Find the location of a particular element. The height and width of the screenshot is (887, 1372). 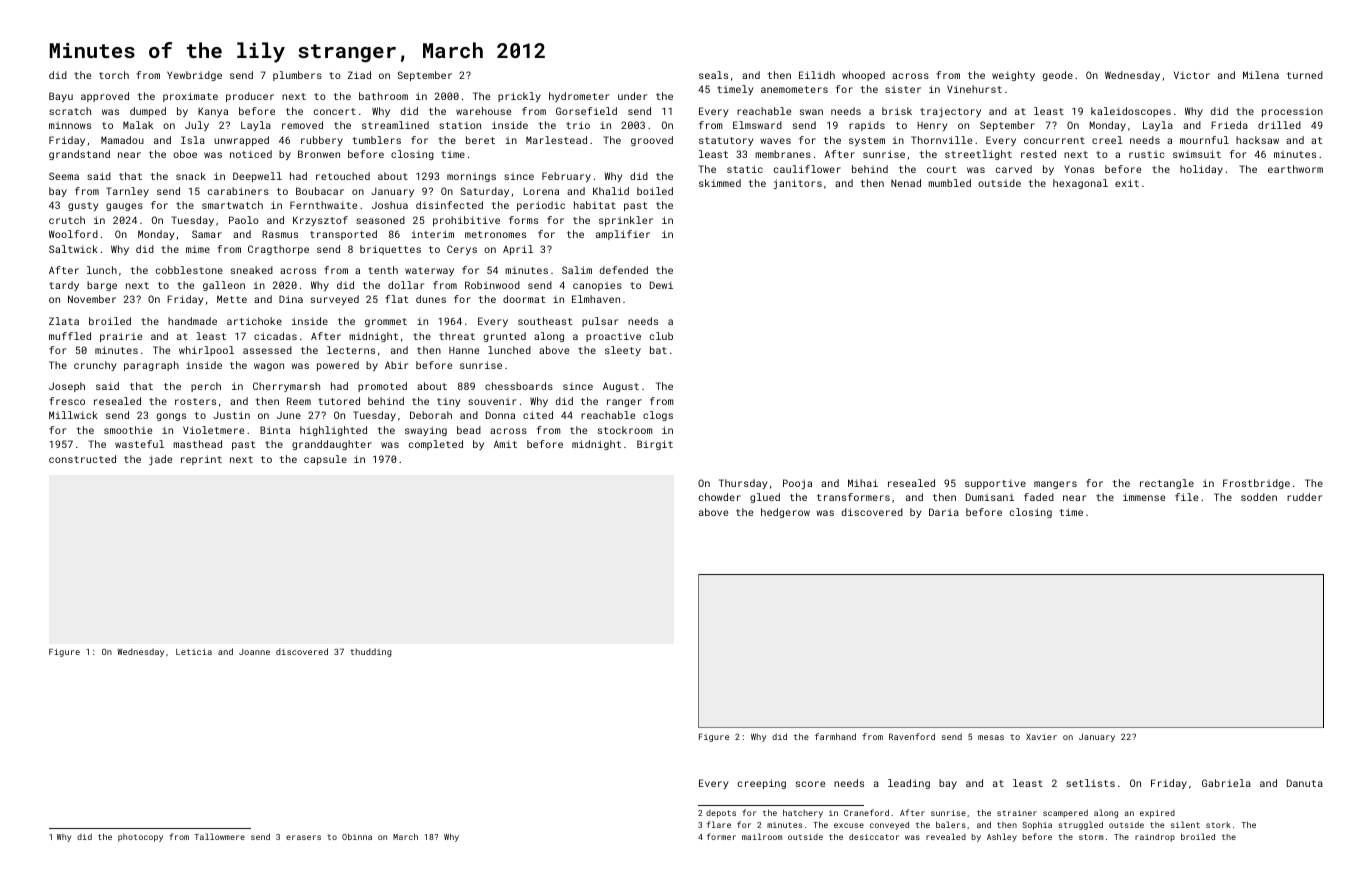

hedgerow is located at coordinates (785, 513).
